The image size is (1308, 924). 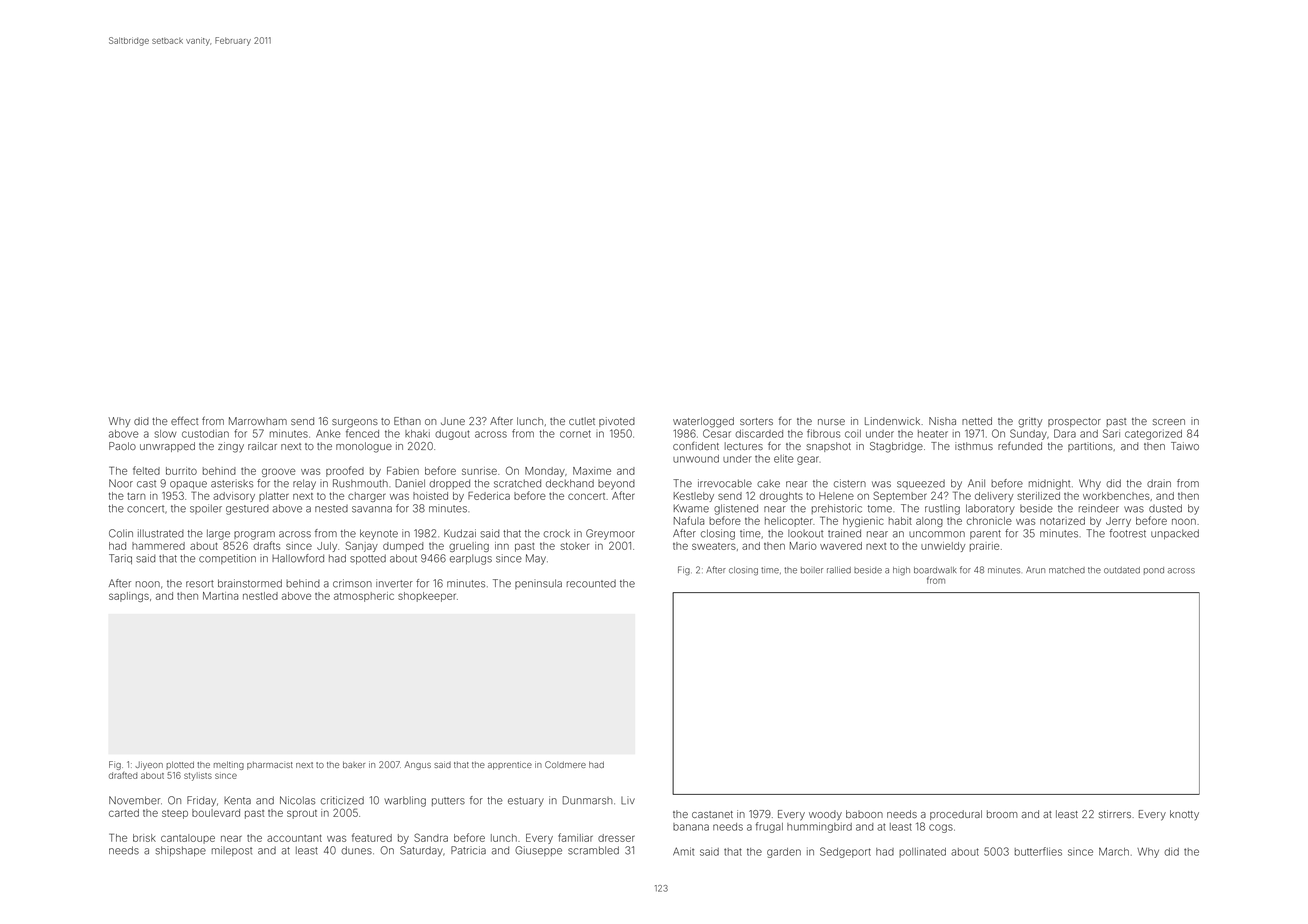 I want to click on Marrowham, so click(x=258, y=421).
